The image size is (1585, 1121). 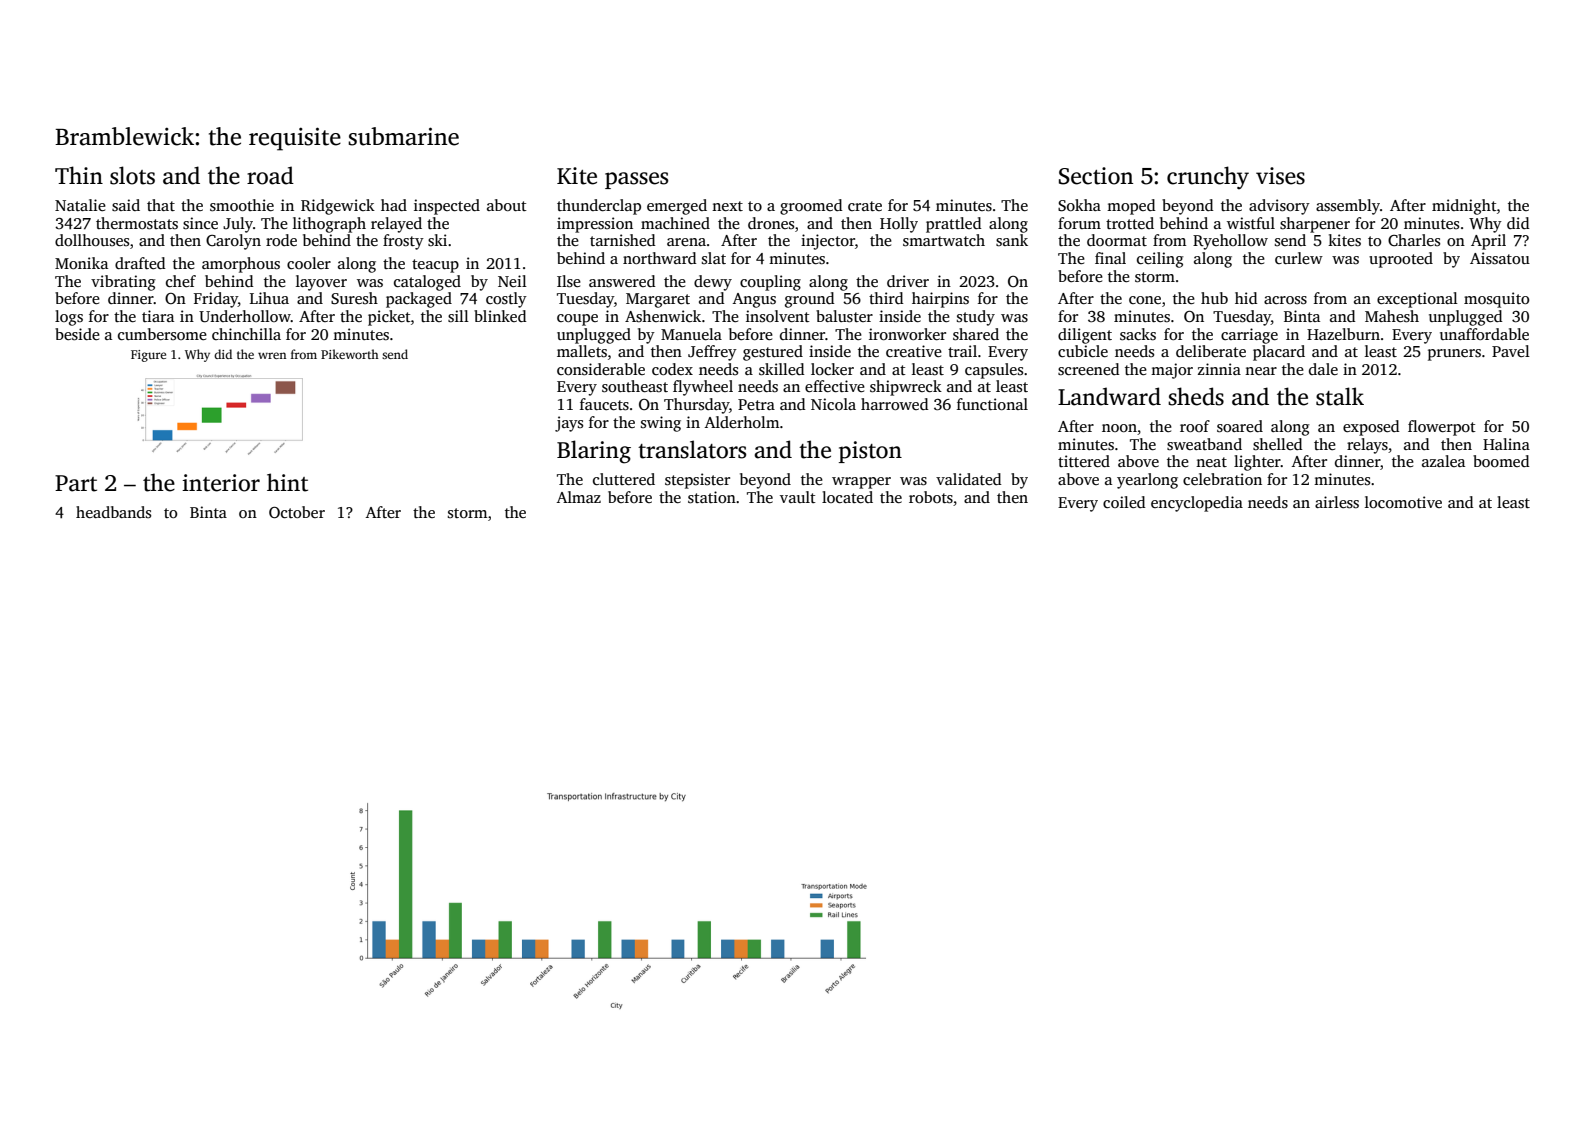 I want to click on Almaz, so click(x=579, y=497).
